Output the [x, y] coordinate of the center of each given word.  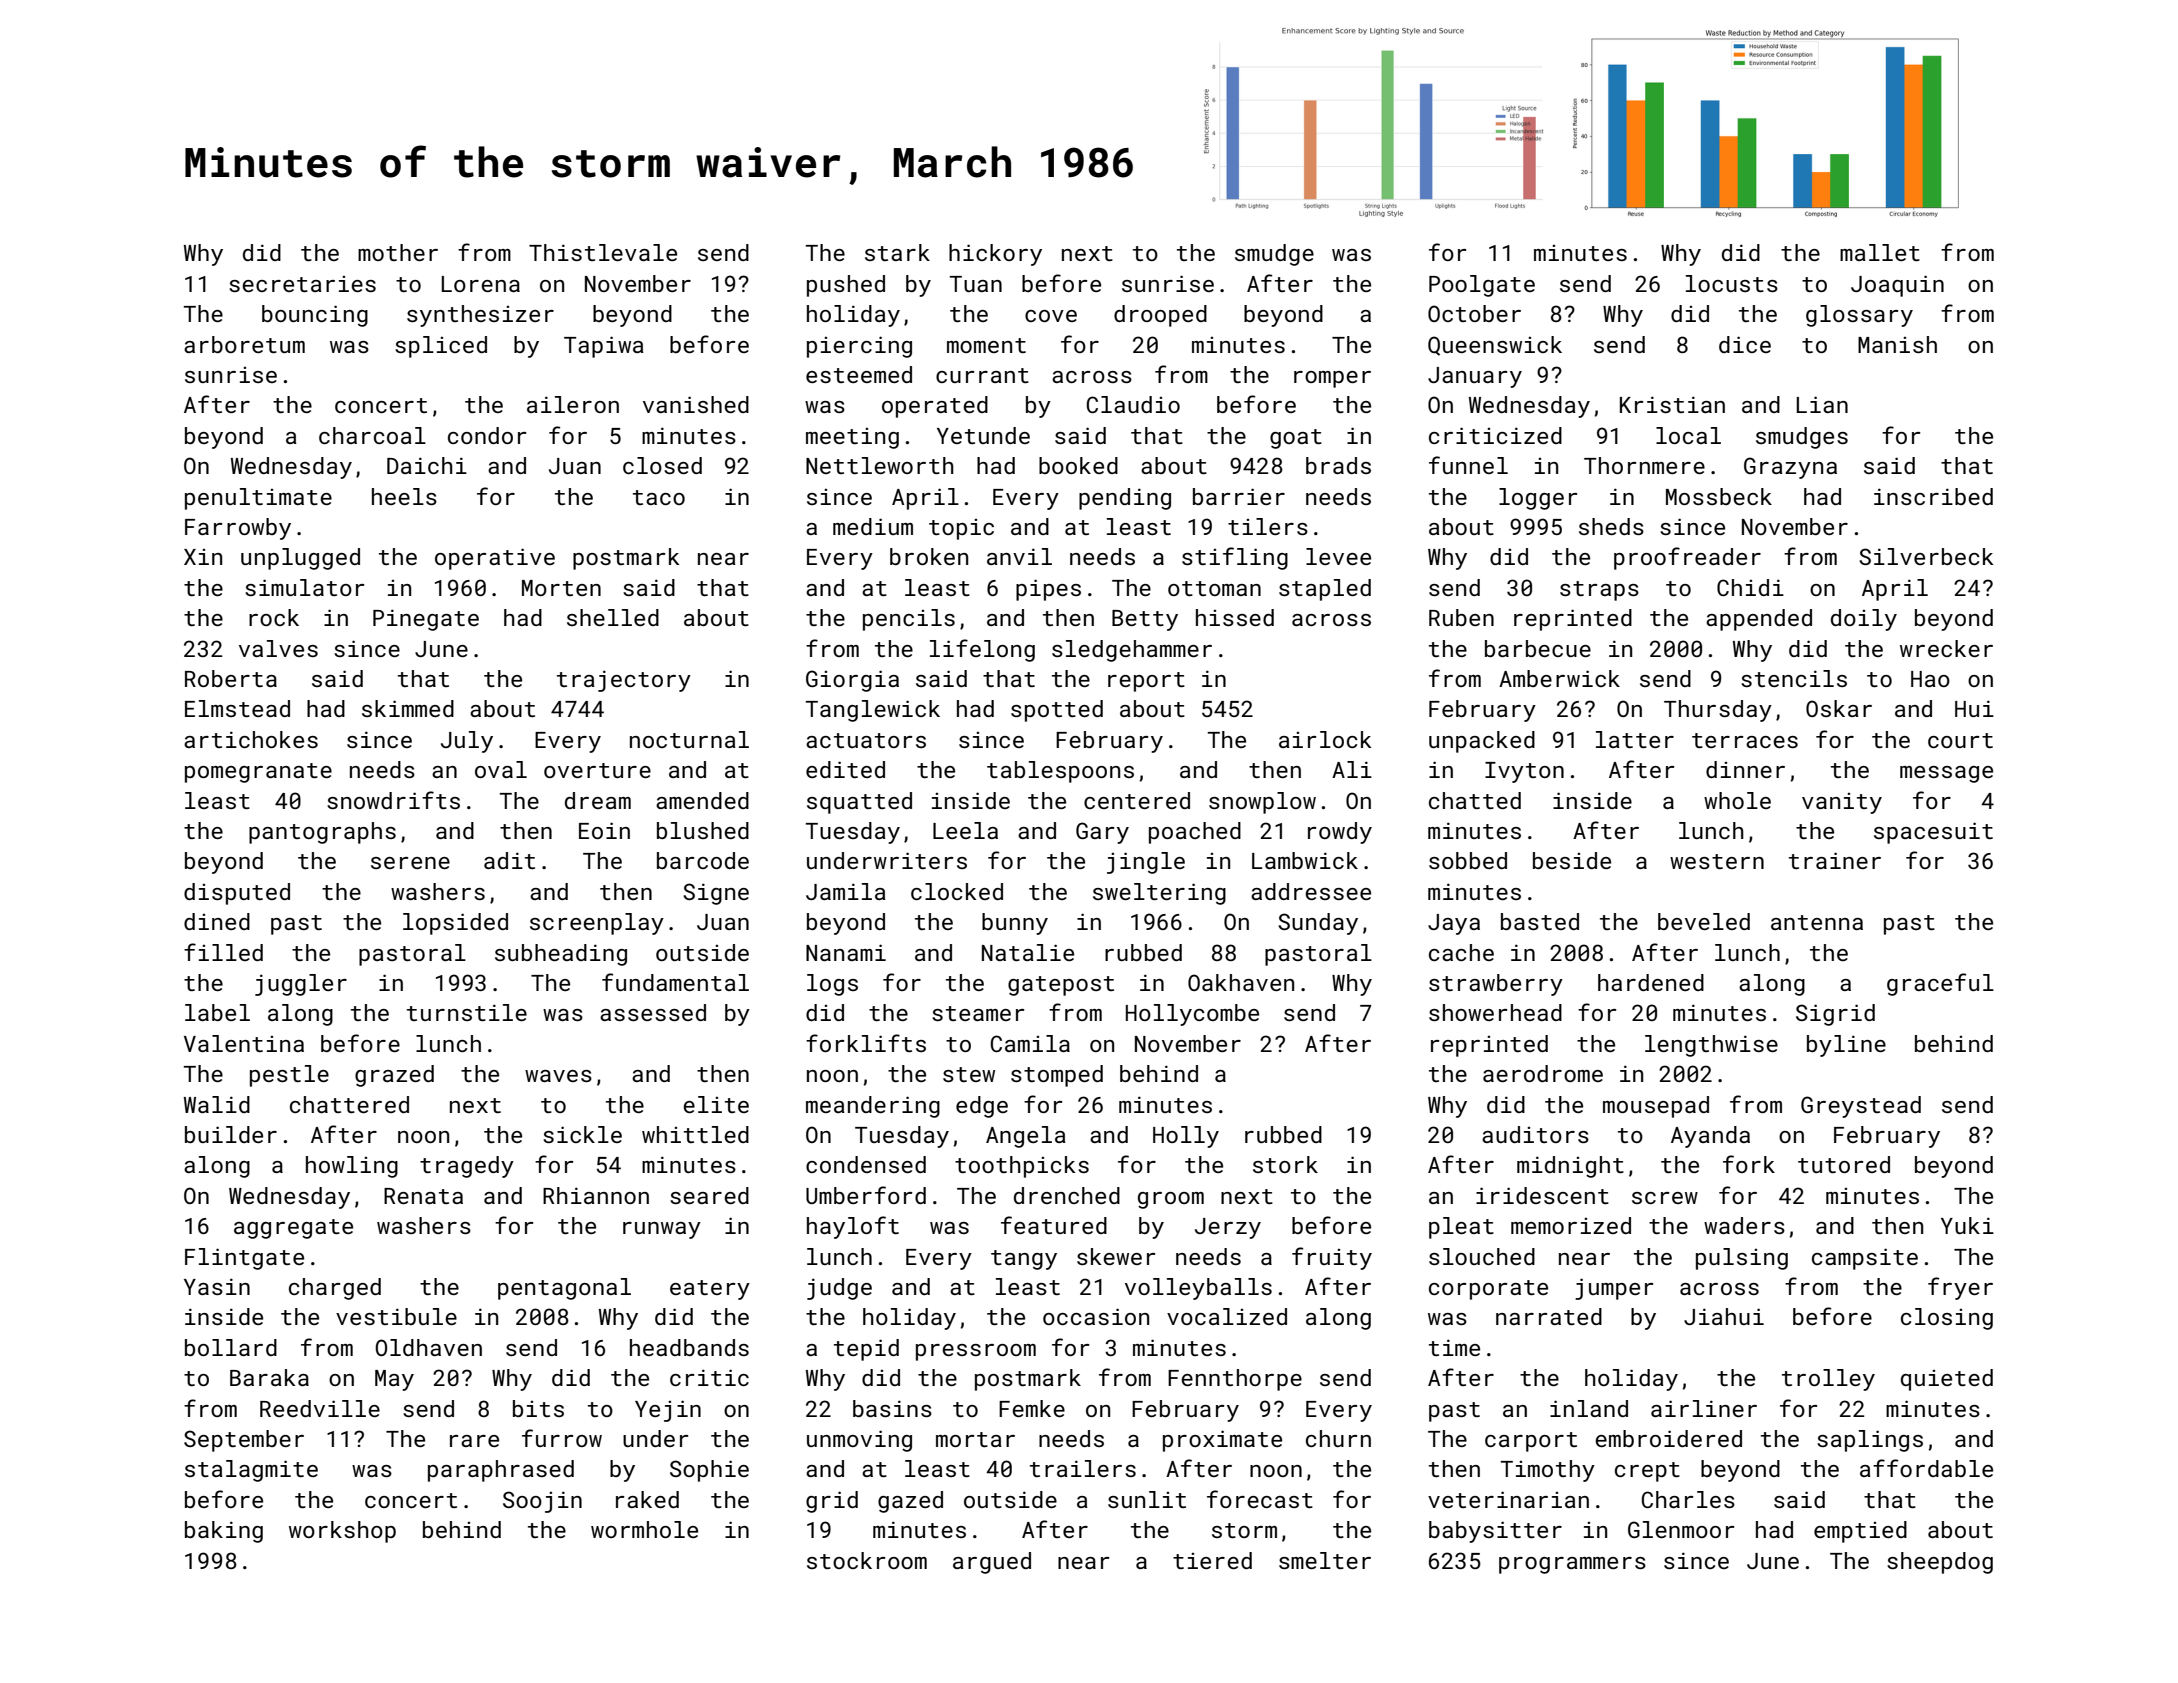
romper [1332, 379]
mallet [1880, 252]
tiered [1212, 1560]
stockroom [867, 1560]
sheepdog [1940, 1563]
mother [398, 252]
